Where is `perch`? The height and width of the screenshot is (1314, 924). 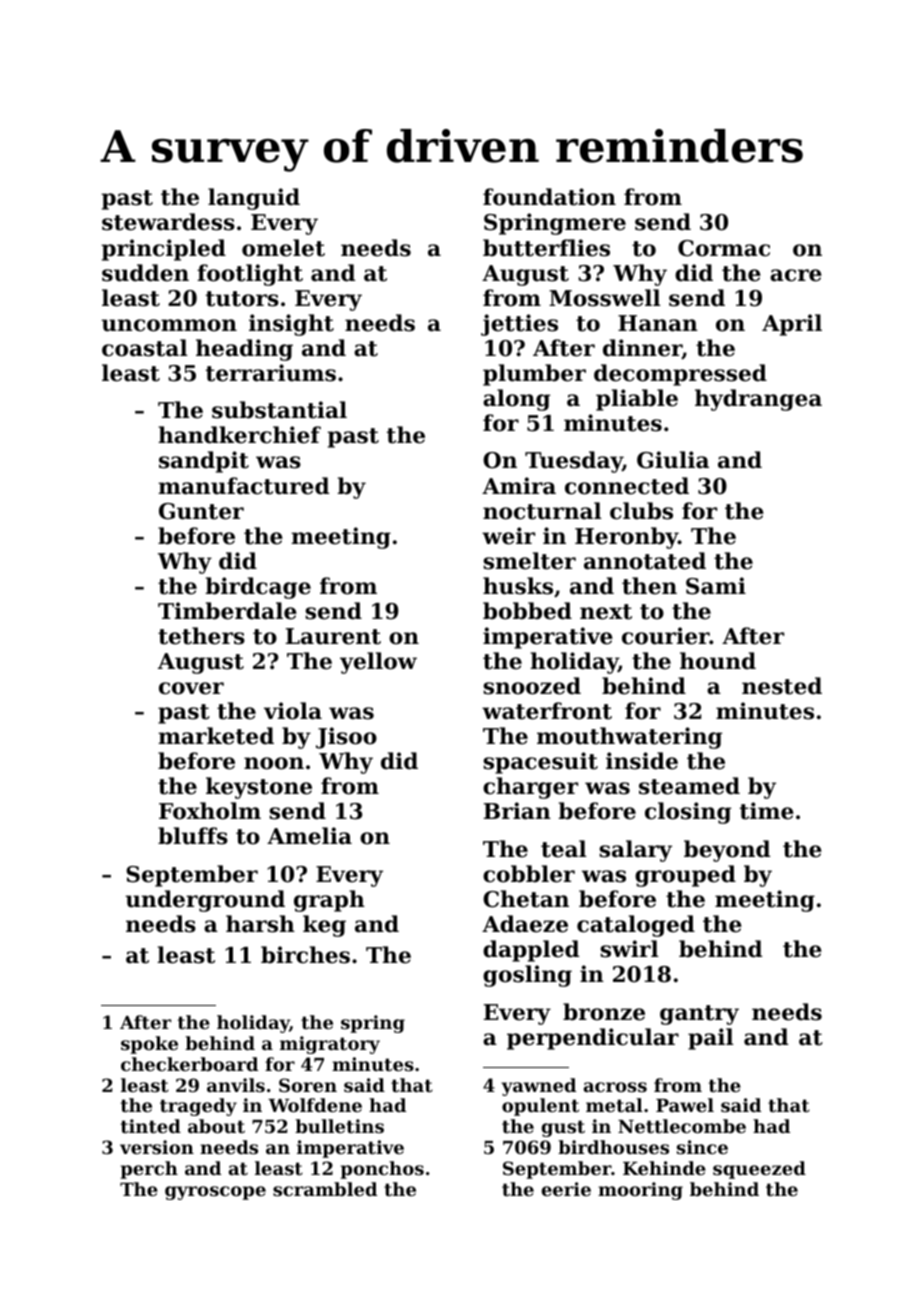 perch is located at coordinates (149, 1170).
